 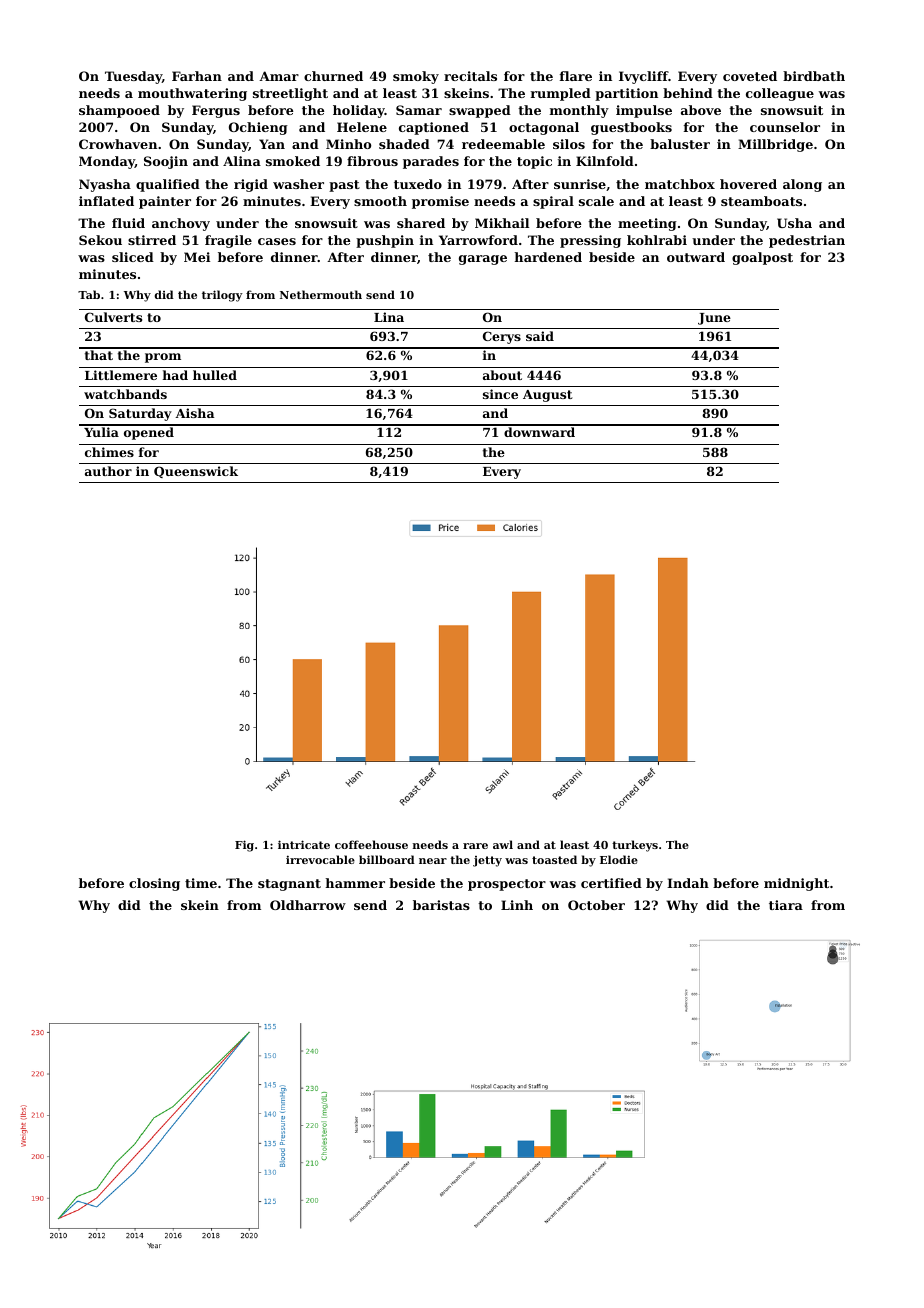 What do you see at coordinates (576, 76) in the image?
I see `flare` at bounding box center [576, 76].
